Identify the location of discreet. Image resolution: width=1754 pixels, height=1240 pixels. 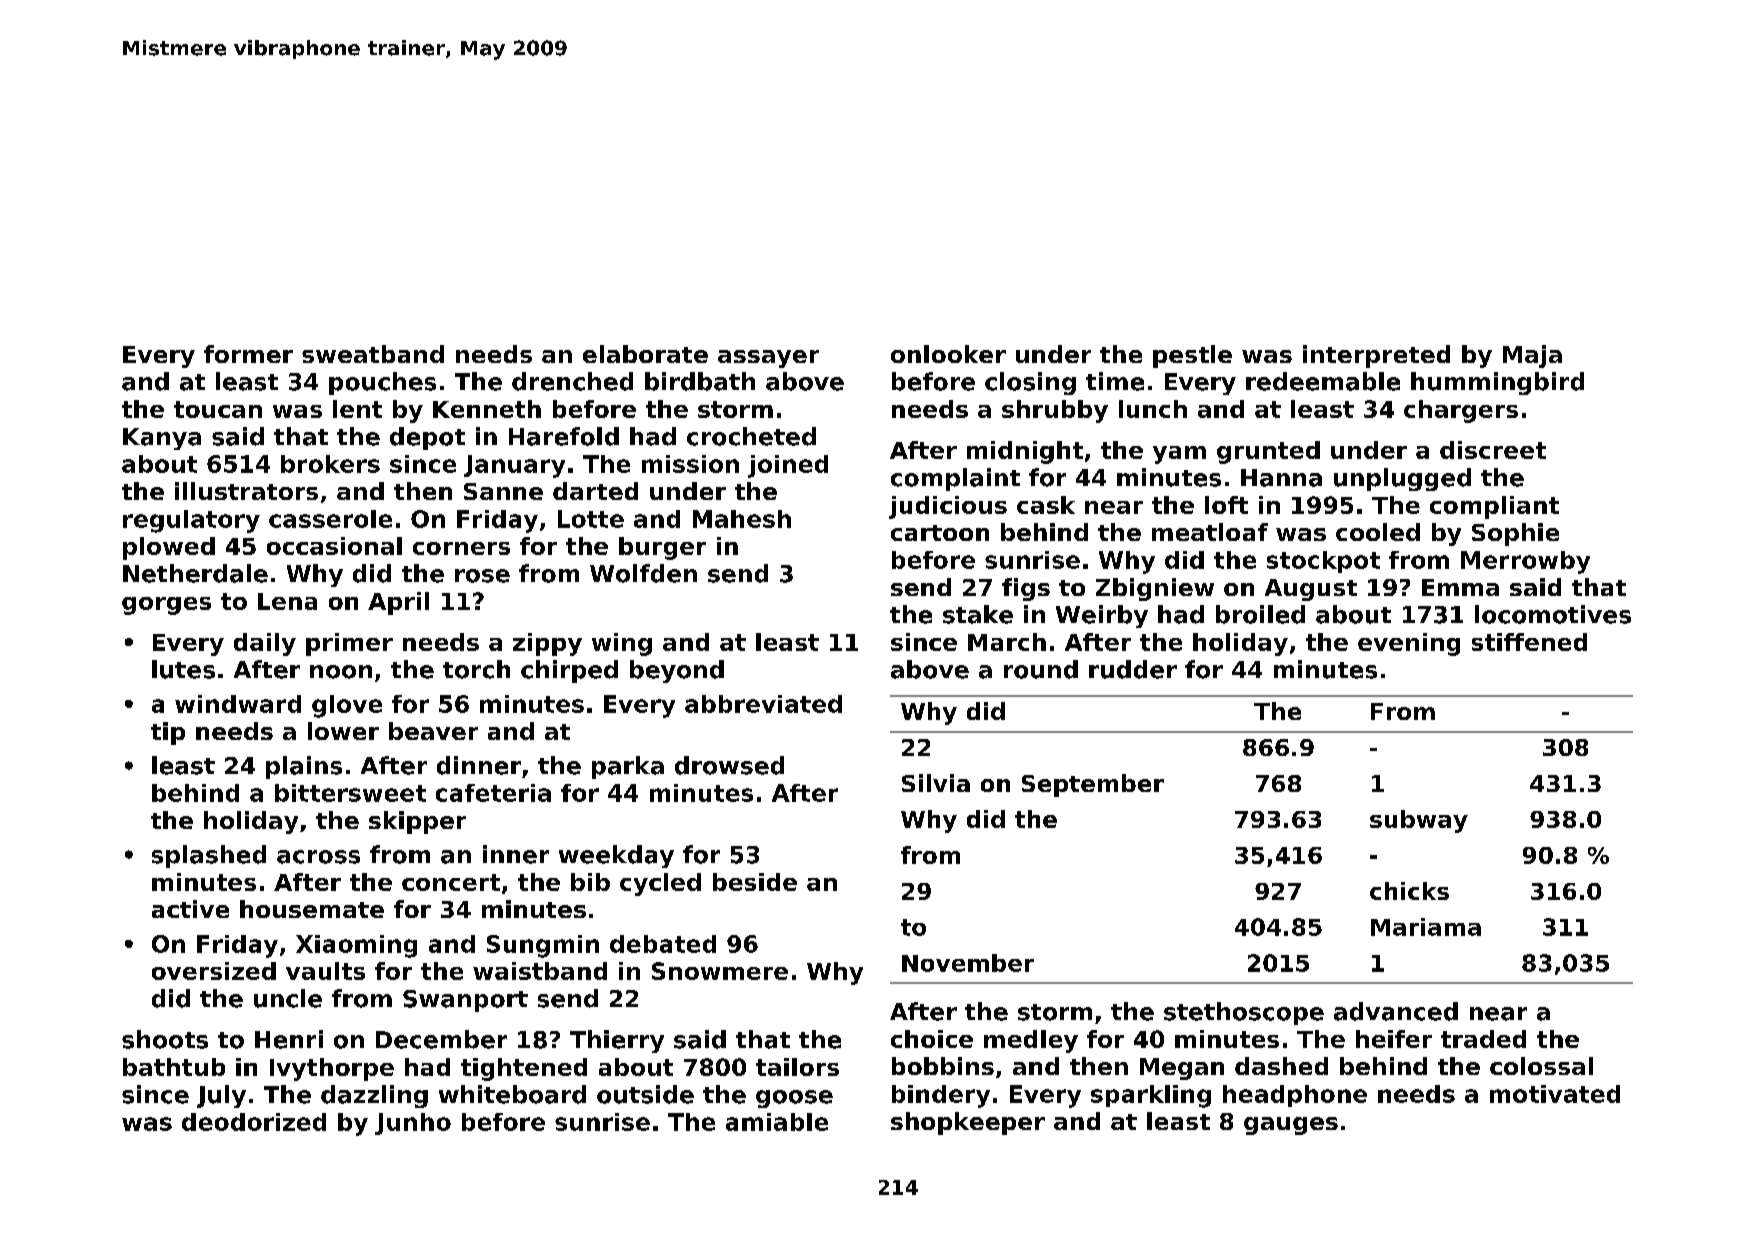
(1493, 450).
